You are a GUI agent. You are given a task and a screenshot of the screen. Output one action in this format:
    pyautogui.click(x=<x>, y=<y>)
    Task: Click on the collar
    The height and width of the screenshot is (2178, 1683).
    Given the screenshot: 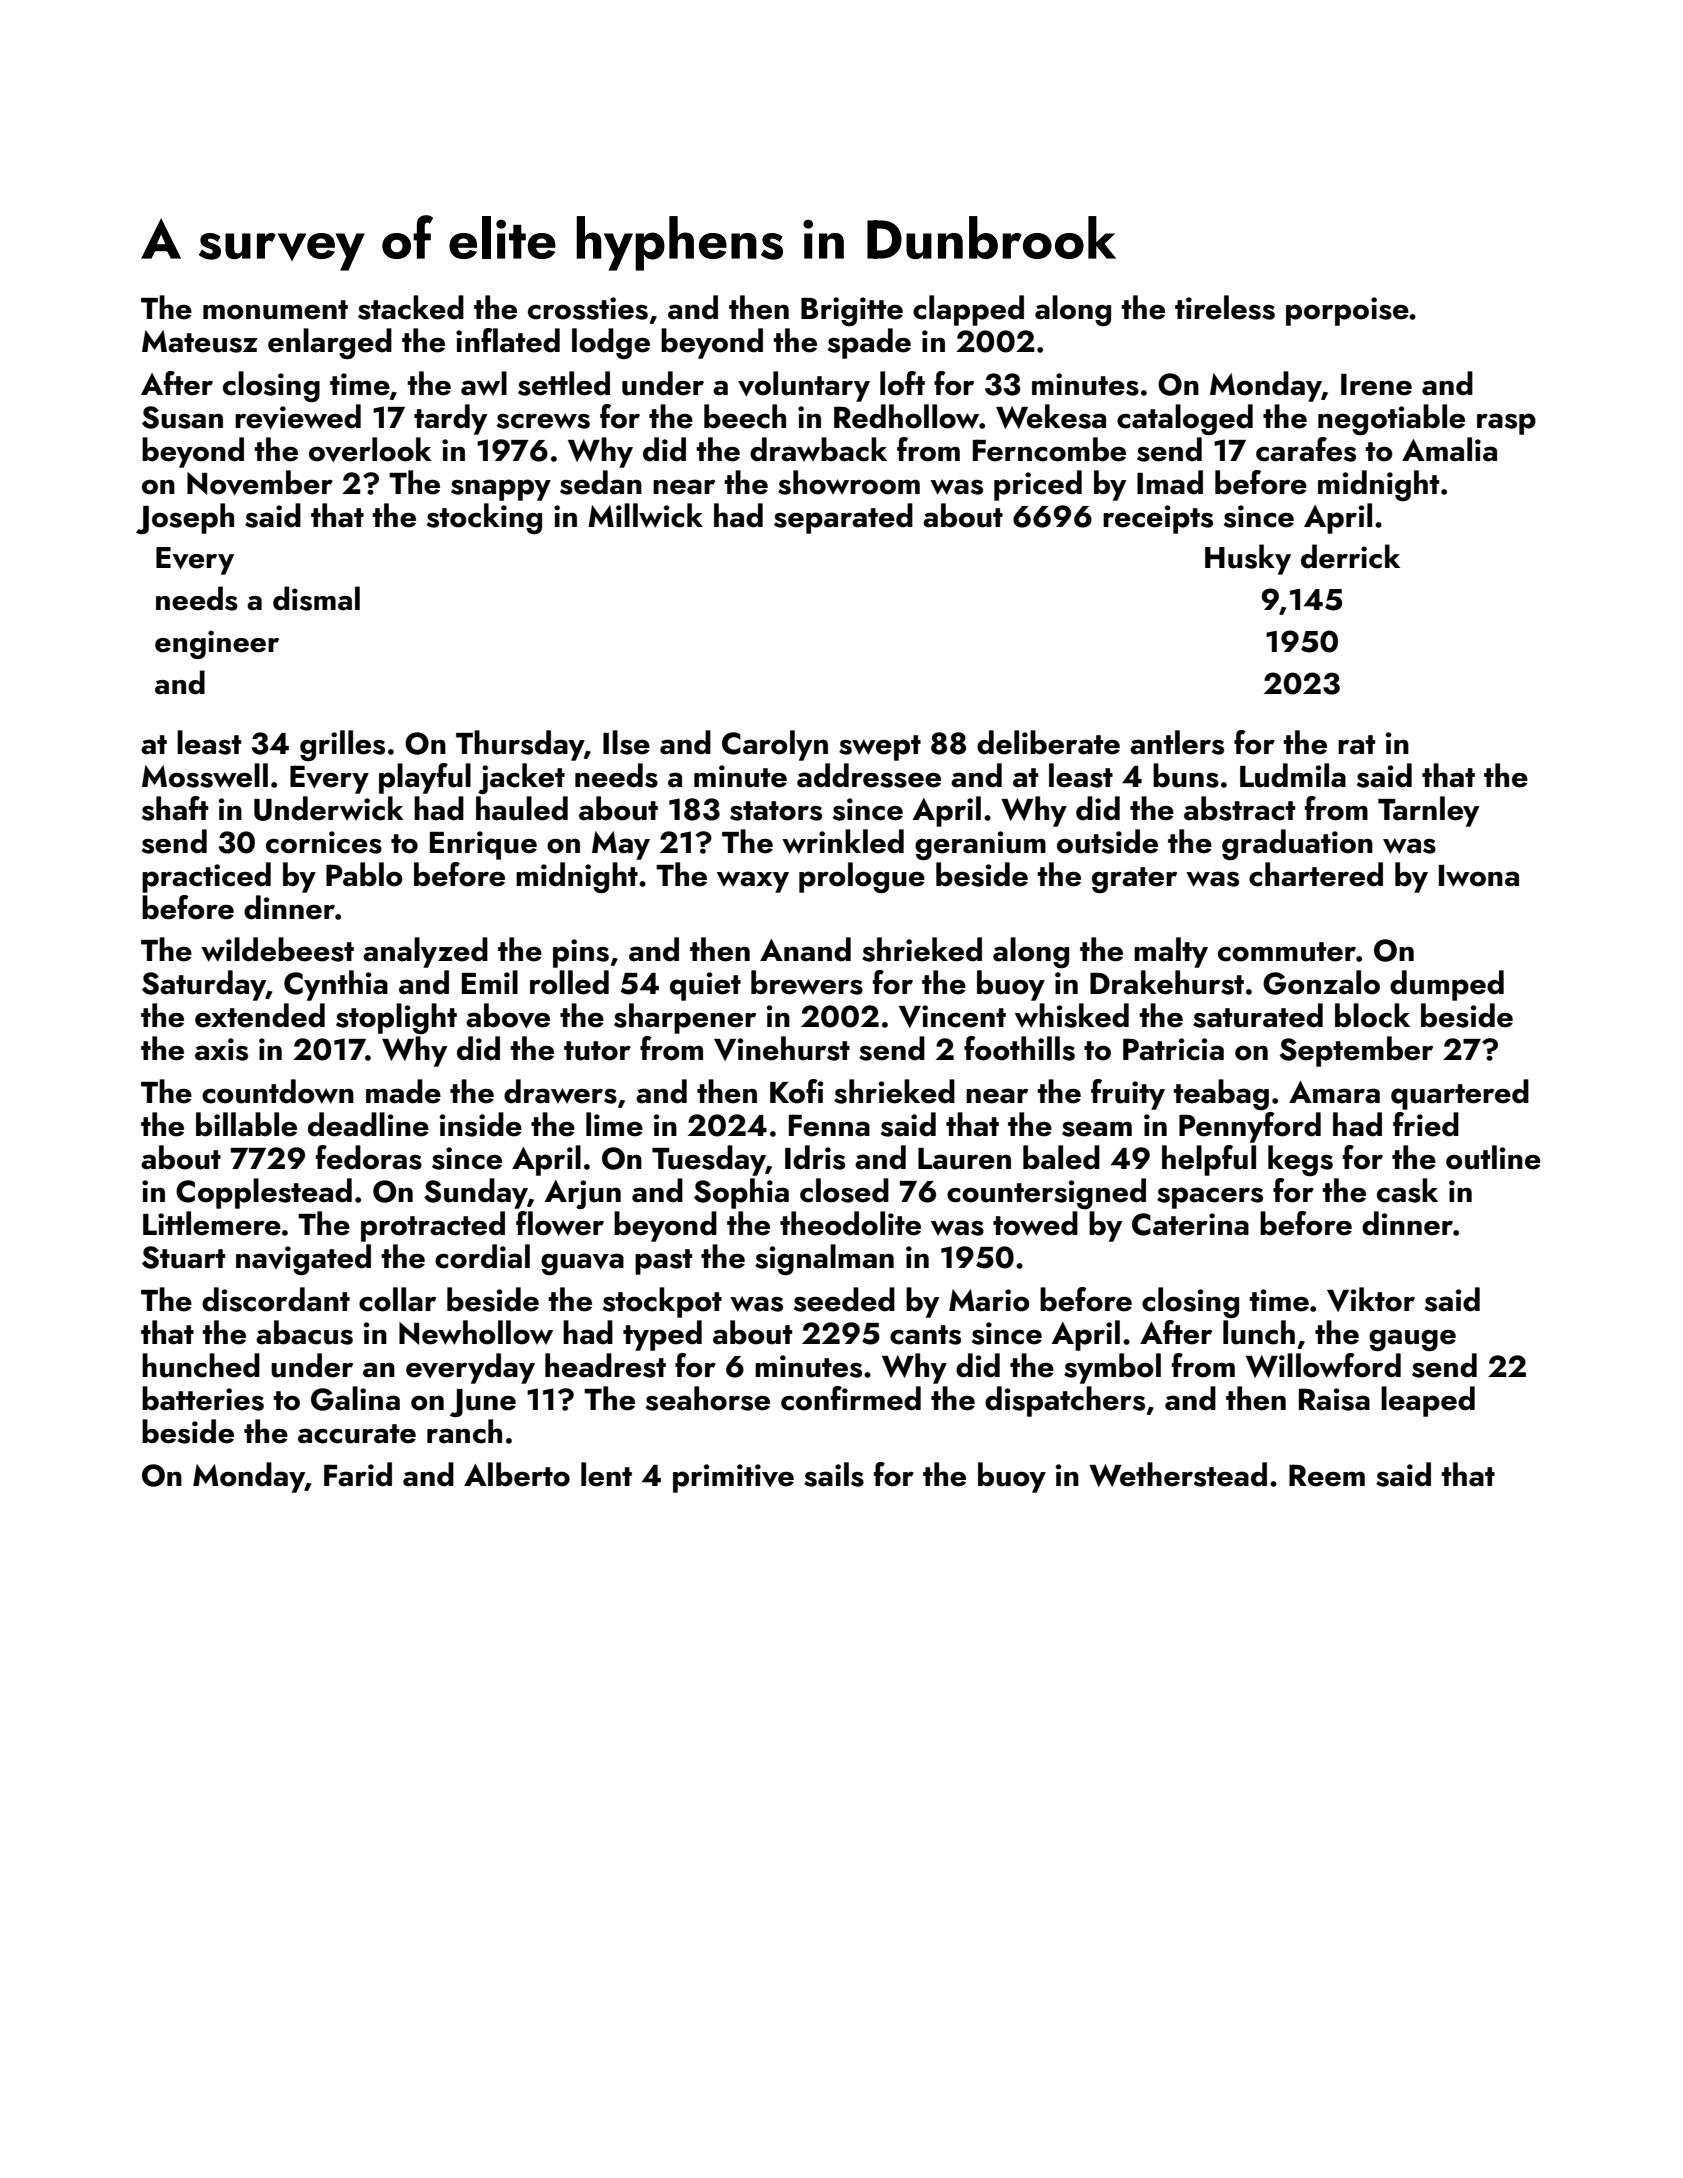 What is the action you would take?
    pyautogui.click(x=397, y=1299)
